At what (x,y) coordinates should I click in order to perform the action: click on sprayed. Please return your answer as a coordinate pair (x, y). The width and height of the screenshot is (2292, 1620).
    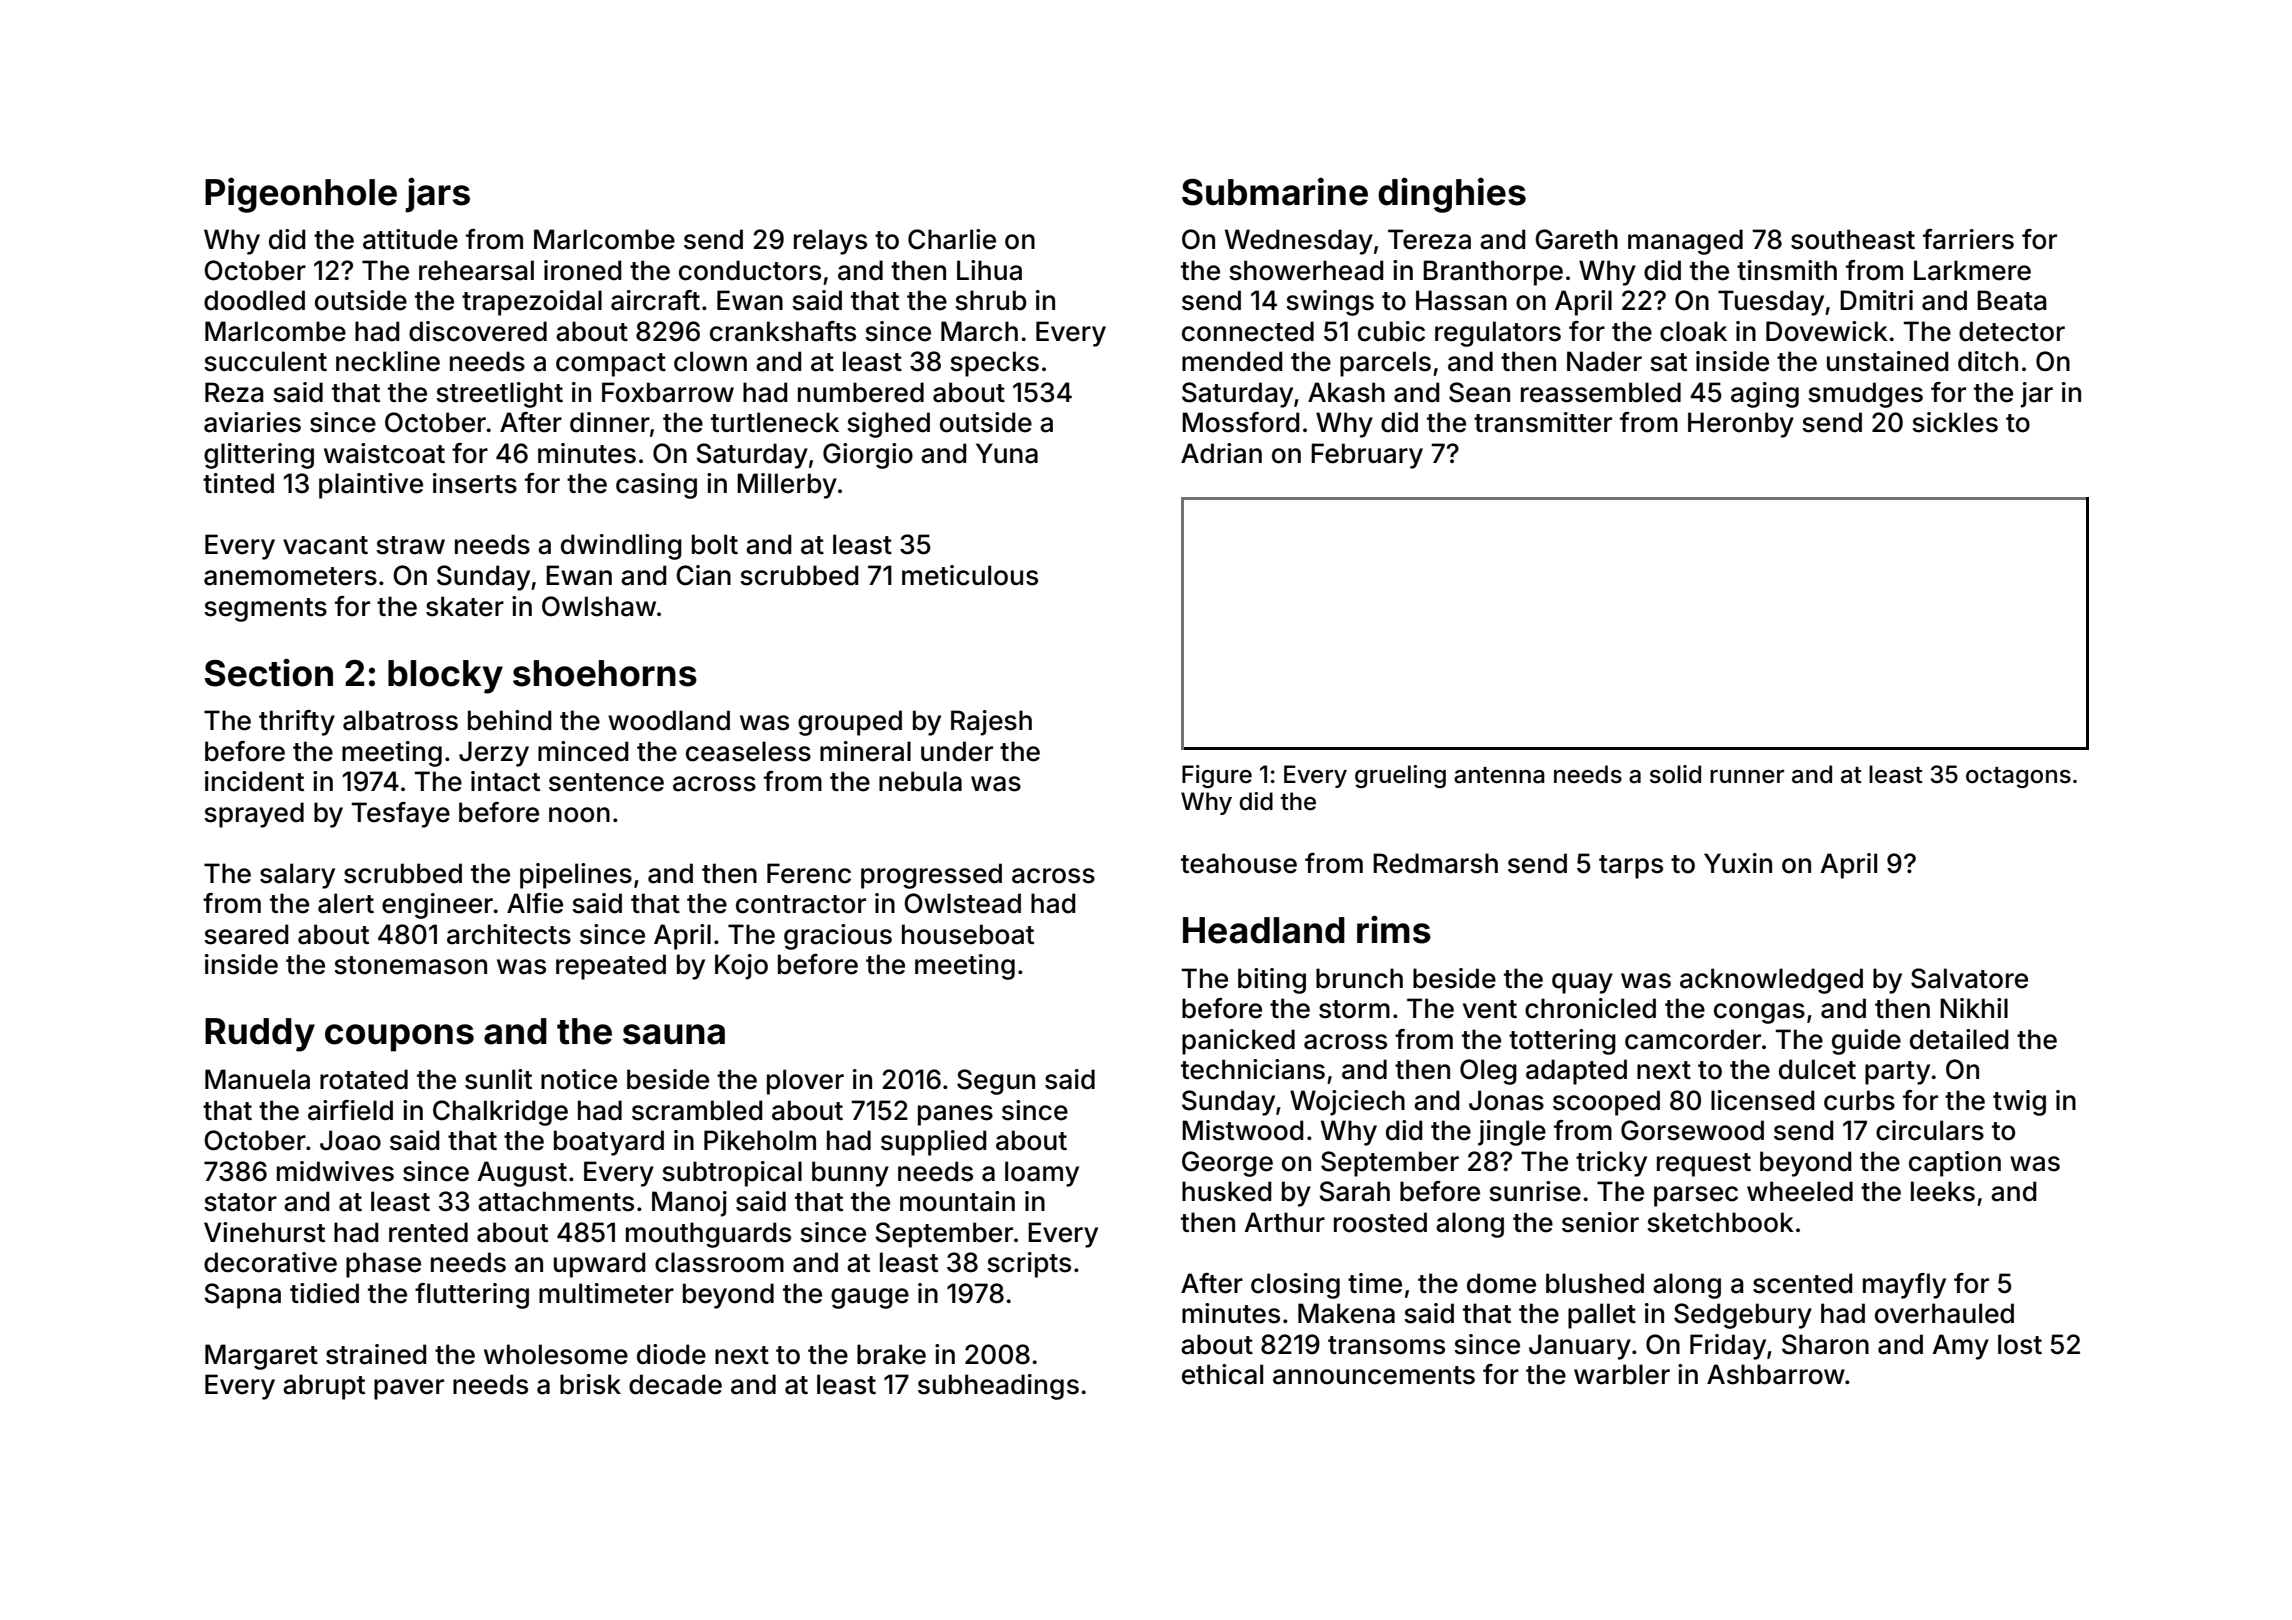
    Looking at the image, I should click on (254, 815).
